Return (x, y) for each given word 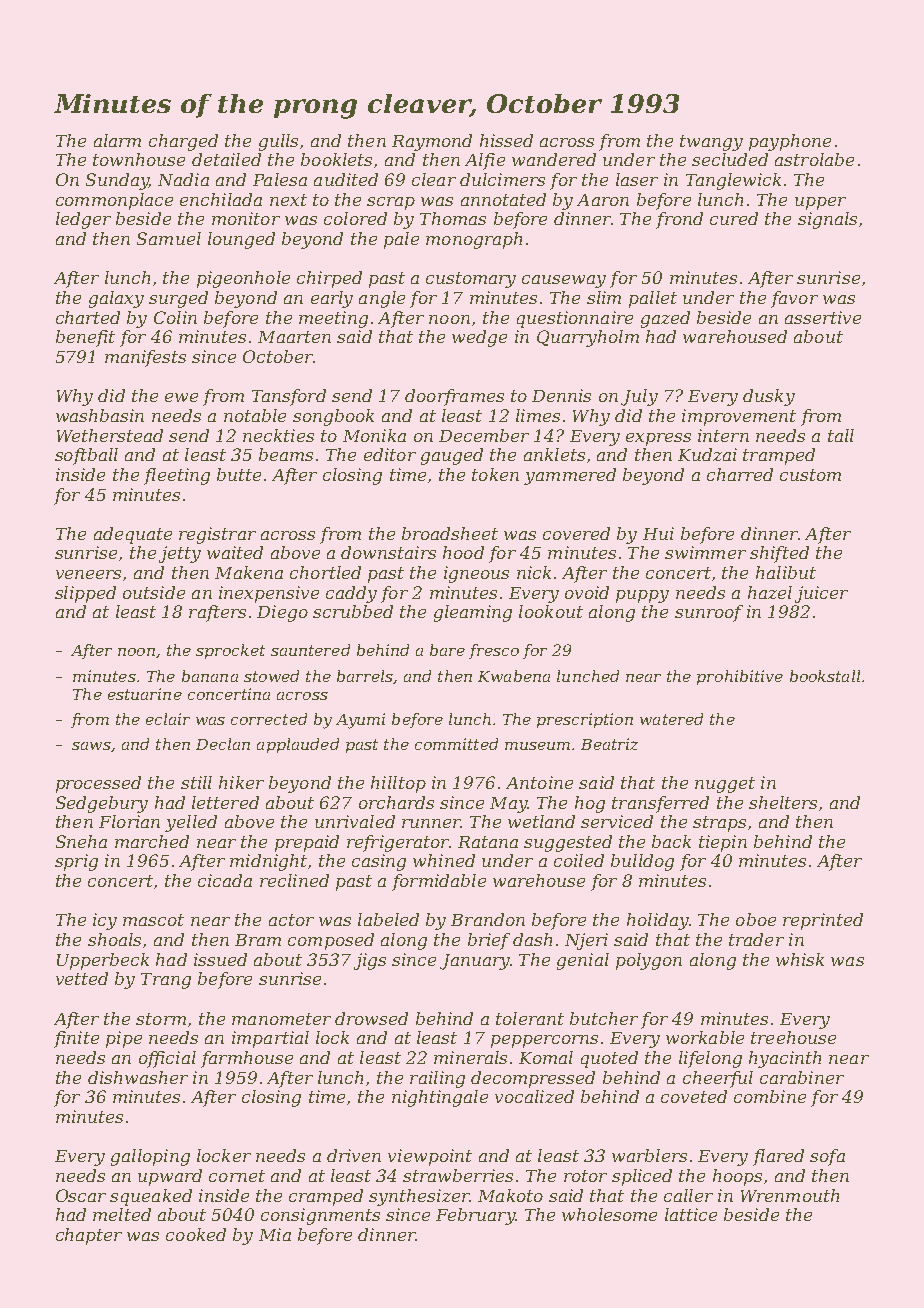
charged (183, 142)
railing (437, 1079)
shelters (783, 802)
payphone (790, 142)
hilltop (398, 784)
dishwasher (138, 1077)
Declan (223, 744)
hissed (506, 140)
